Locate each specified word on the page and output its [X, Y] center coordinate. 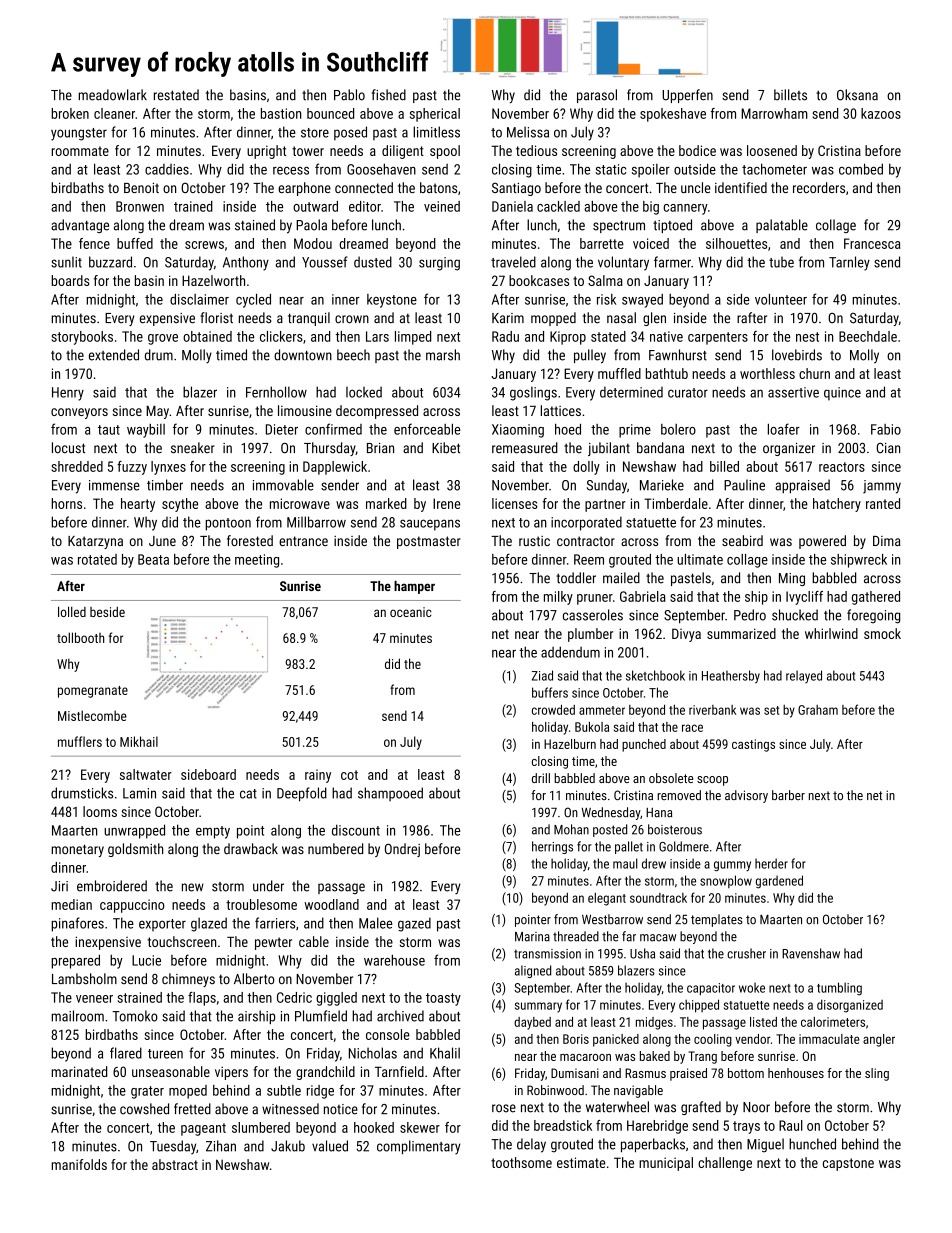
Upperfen [687, 96]
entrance [303, 541]
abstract [175, 1164]
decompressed [377, 412]
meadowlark [113, 95]
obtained [207, 336]
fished [389, 95]
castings [753, 745]
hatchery [837, 505]
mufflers [80, 741]
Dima [887, 541]
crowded [553, 709]
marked [386, 503]
